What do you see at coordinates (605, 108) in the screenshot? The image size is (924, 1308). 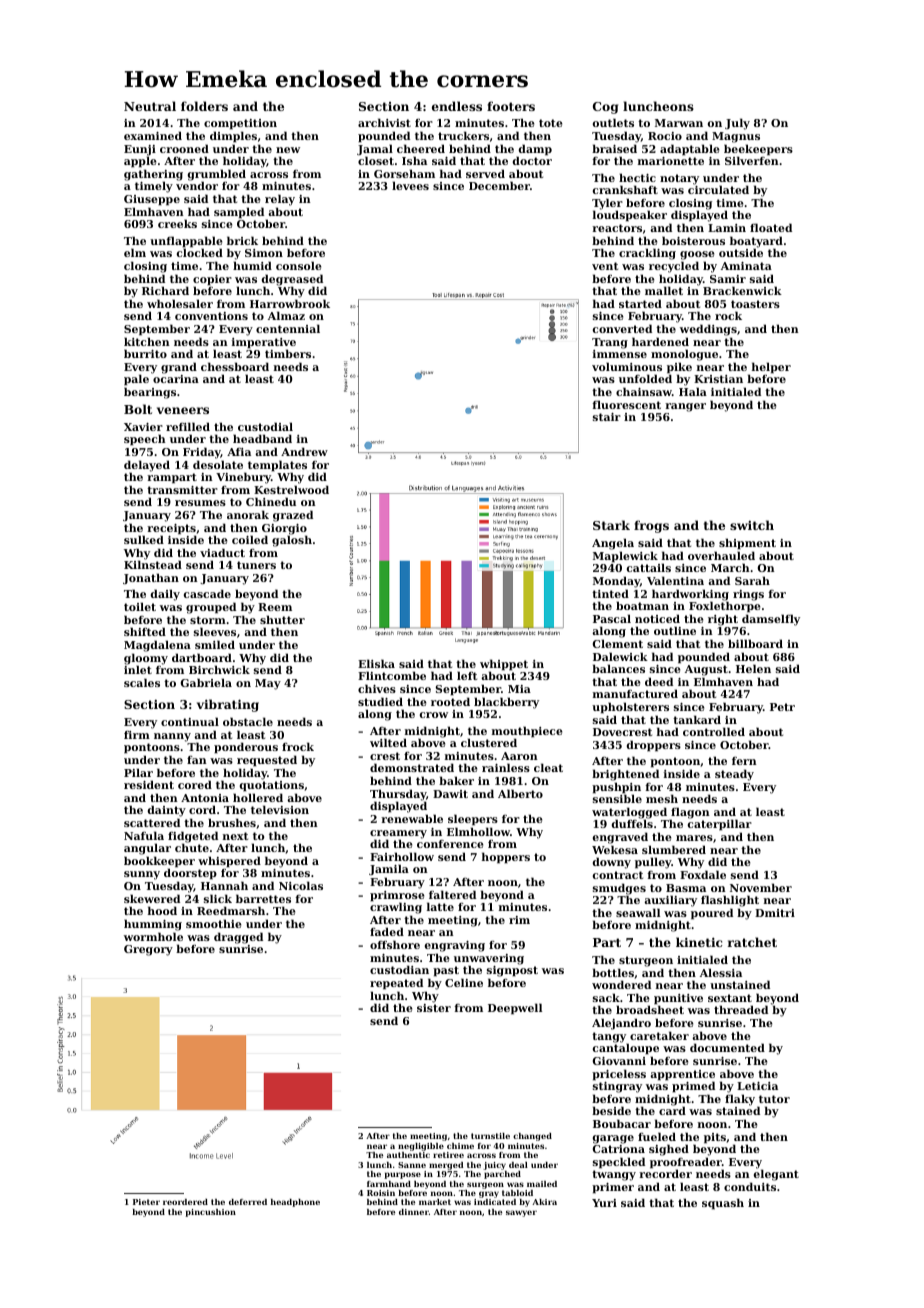 I see `Cog` at bounding box center [605, 108].
